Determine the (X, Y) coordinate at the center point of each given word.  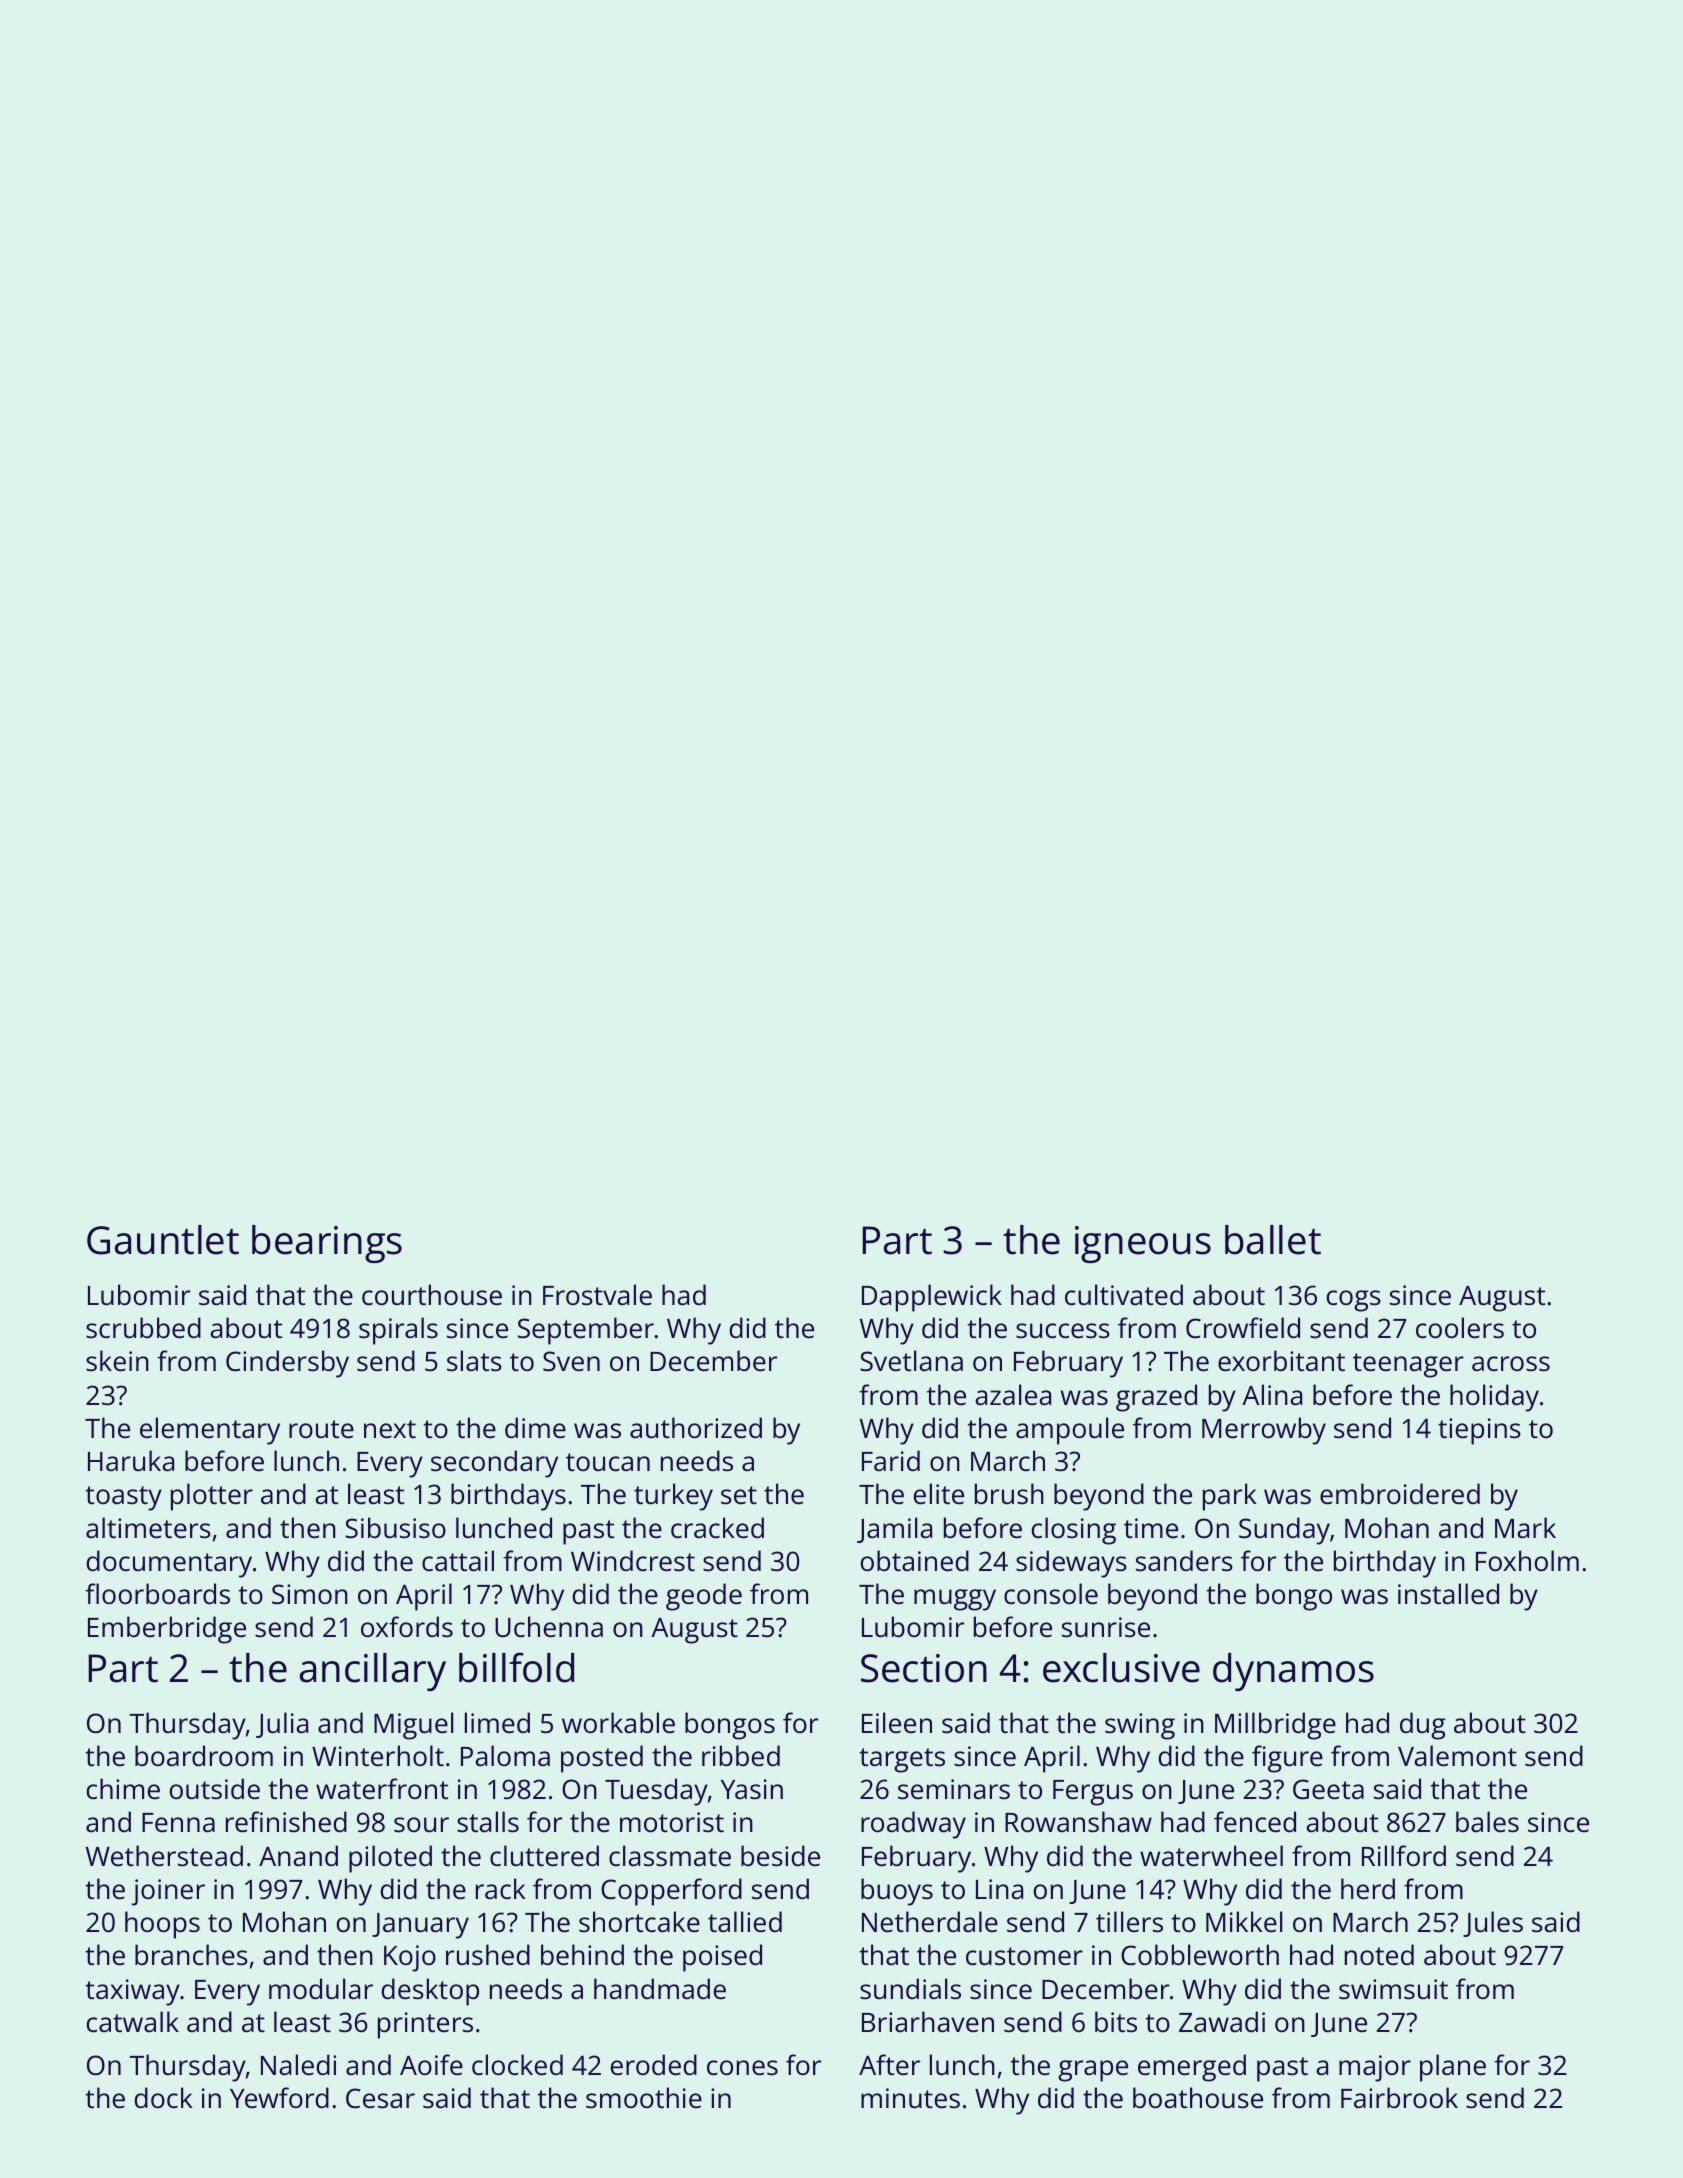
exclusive (1121, 1668)
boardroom (204, 1756)
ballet (1273, 1240)
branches (191, 1955)
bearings (327, 1244)
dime (535, 1428)
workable (618, 1723)
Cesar (380, 2098)
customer (1024, 1956)
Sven (571, 1361)
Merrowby (1264, 1431)
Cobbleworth (1200, 1955)
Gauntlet (163, 1240)
